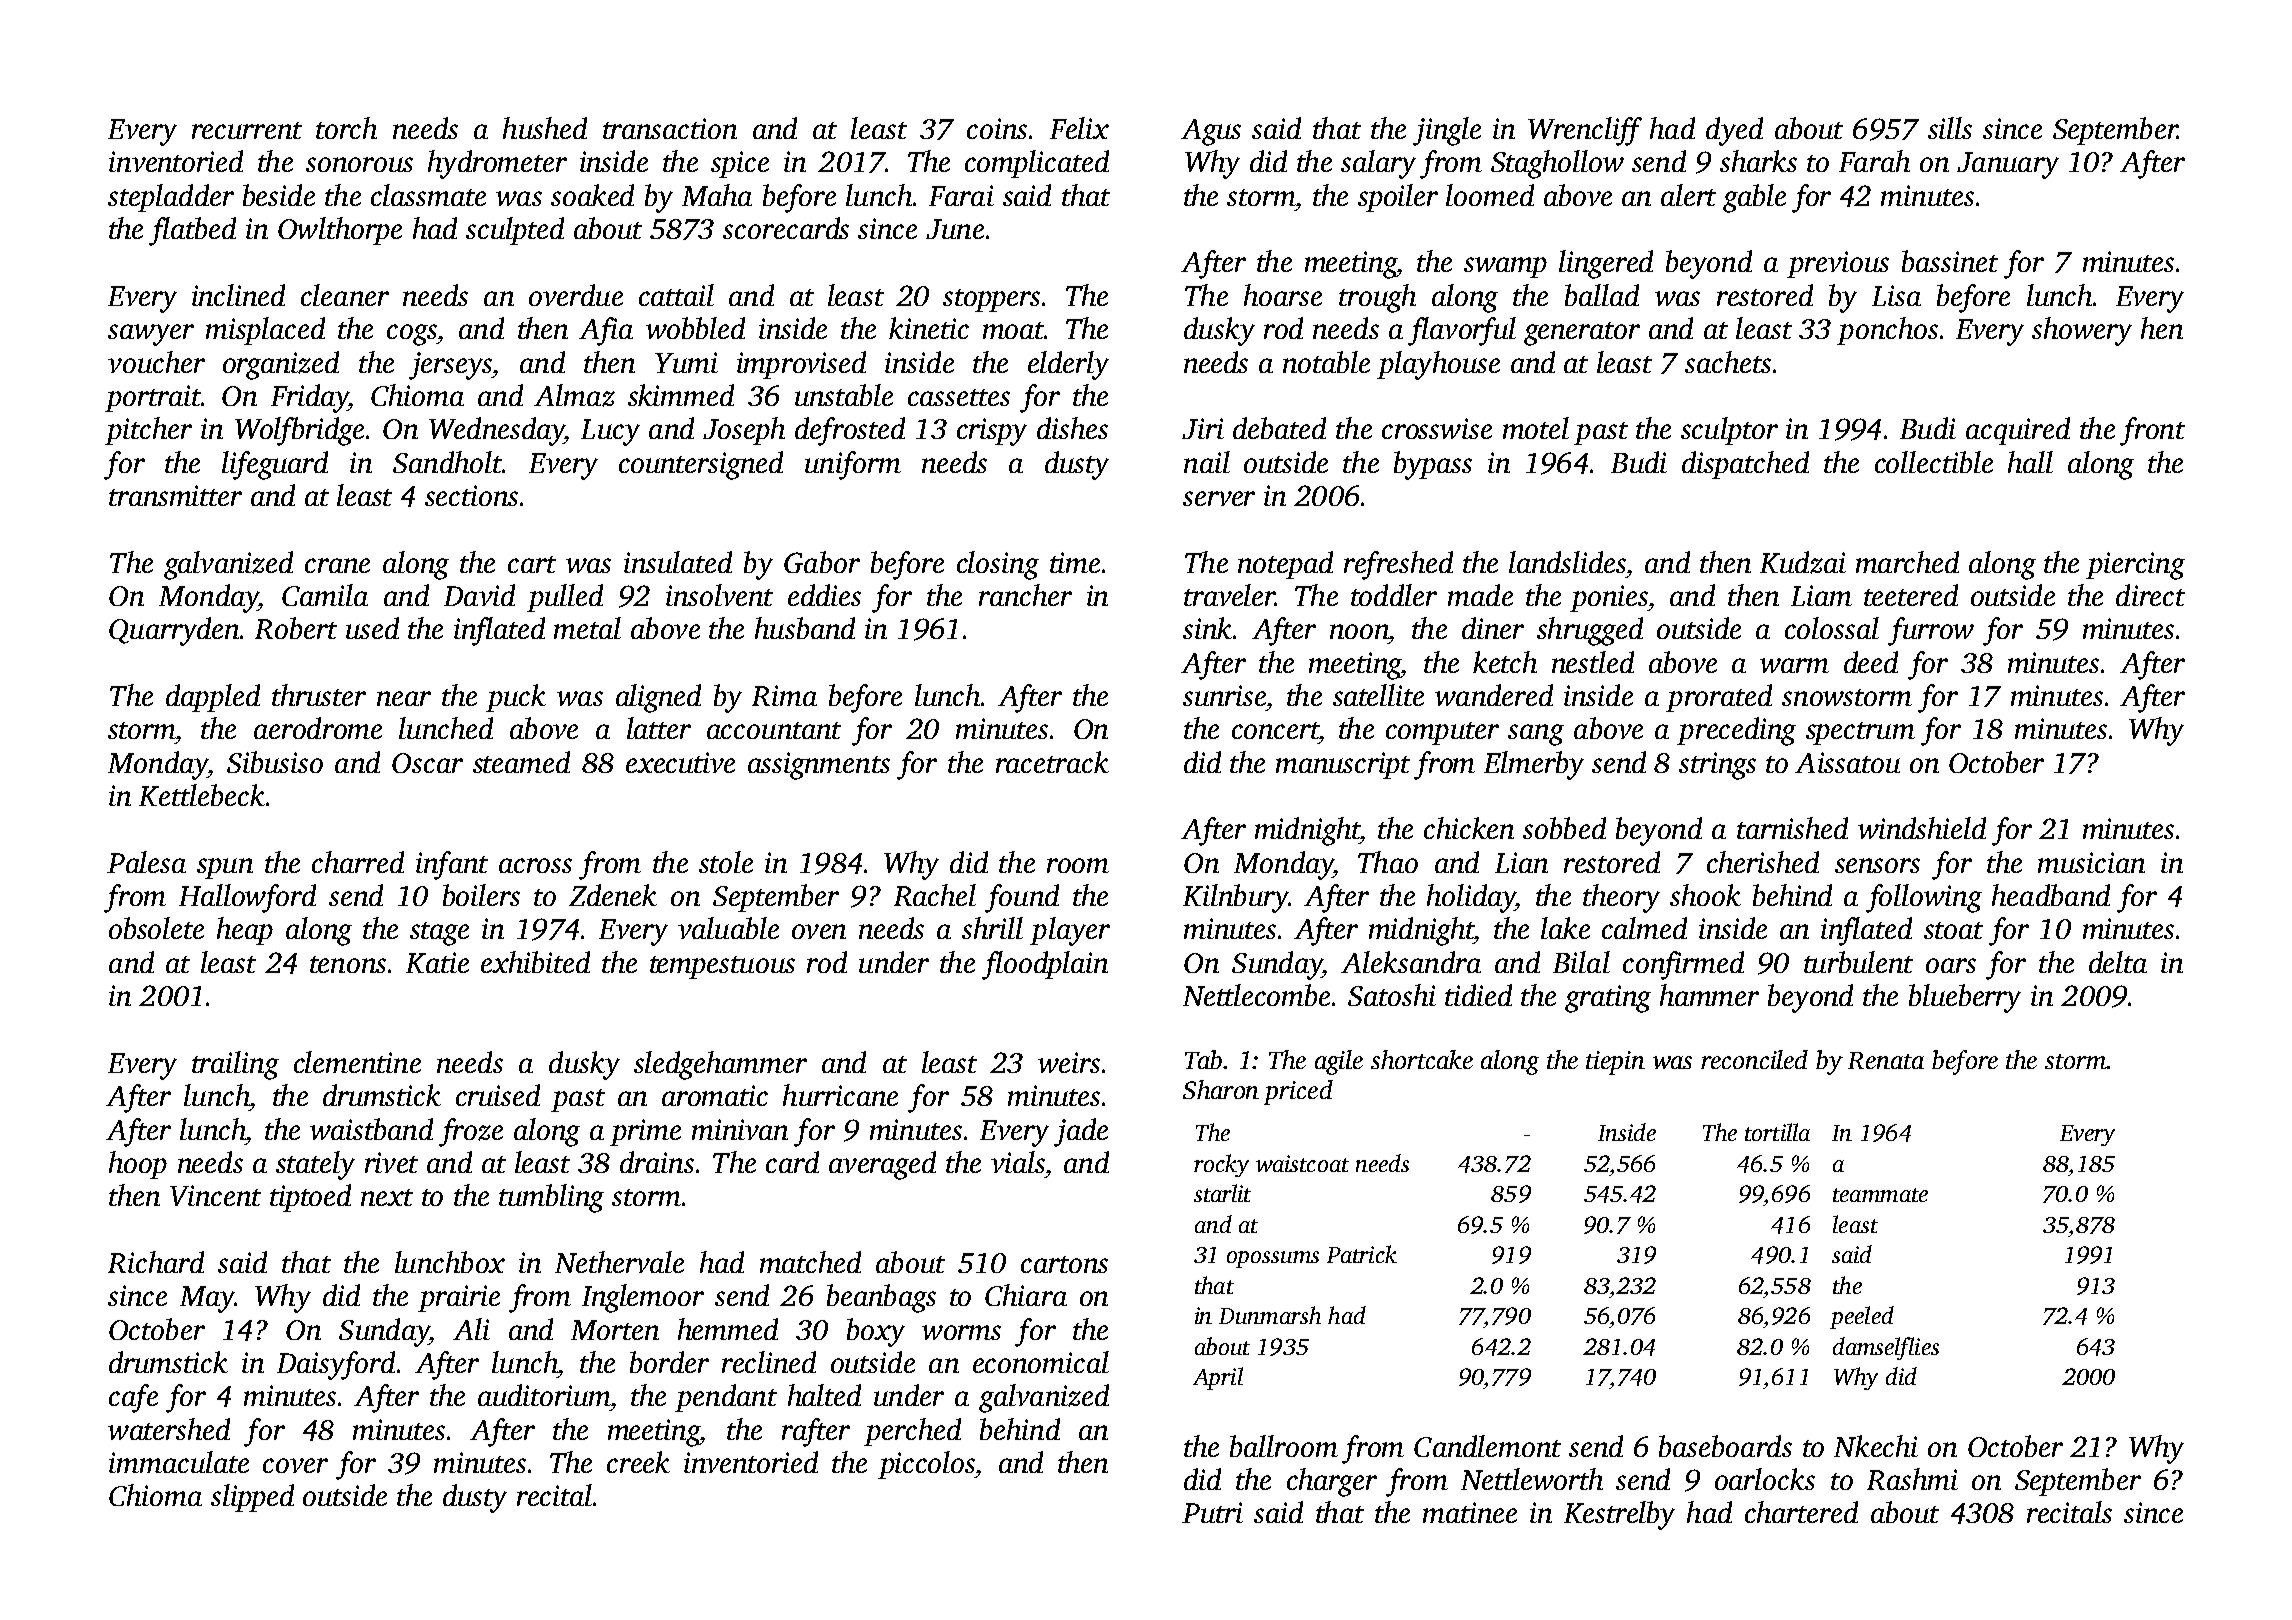 This screenshot has height=1620, width=2292. I want to click on crispy, so click(992, 432).
